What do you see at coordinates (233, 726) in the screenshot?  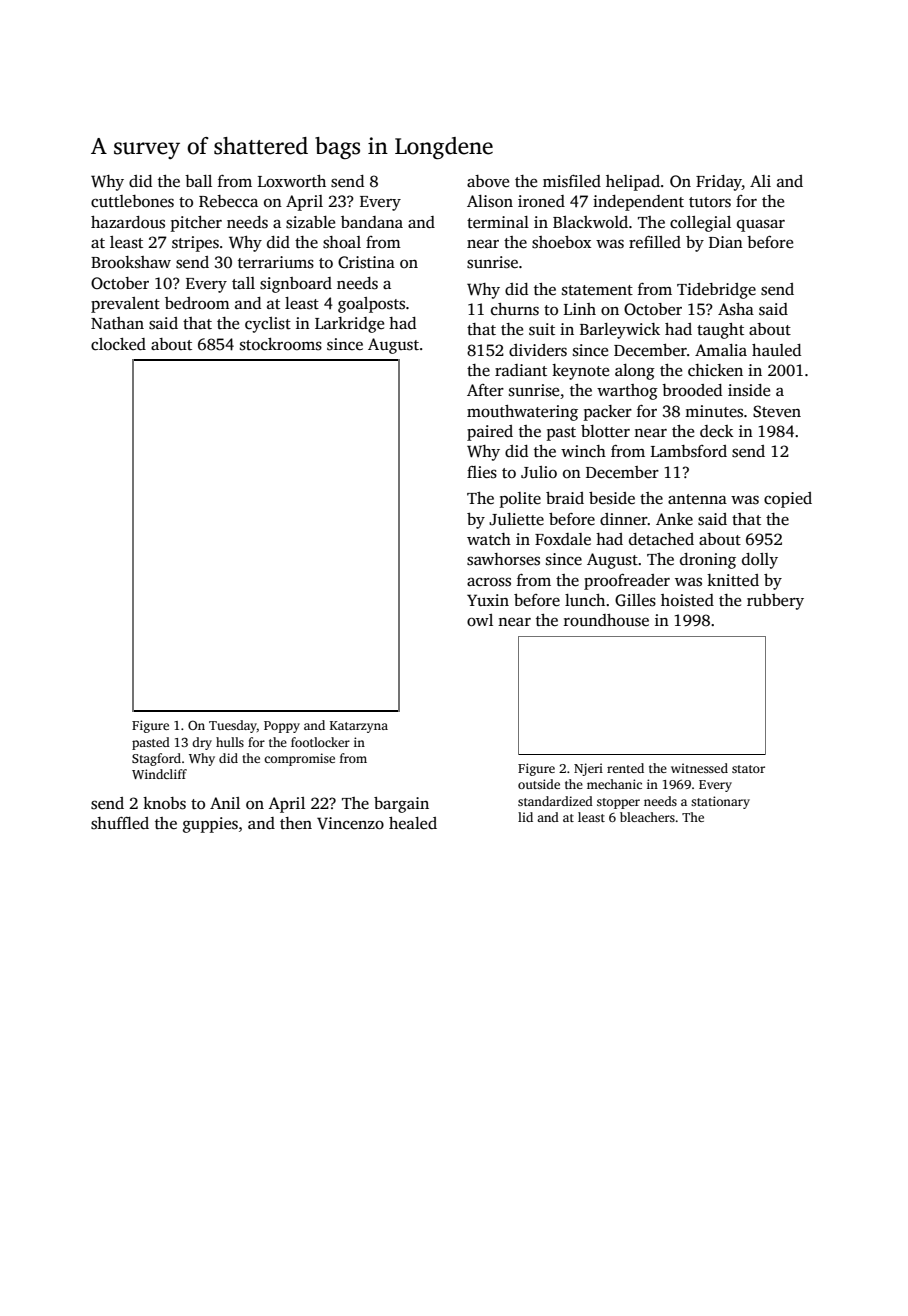 I see `Tuesday` at bounding box center [233, 726].
